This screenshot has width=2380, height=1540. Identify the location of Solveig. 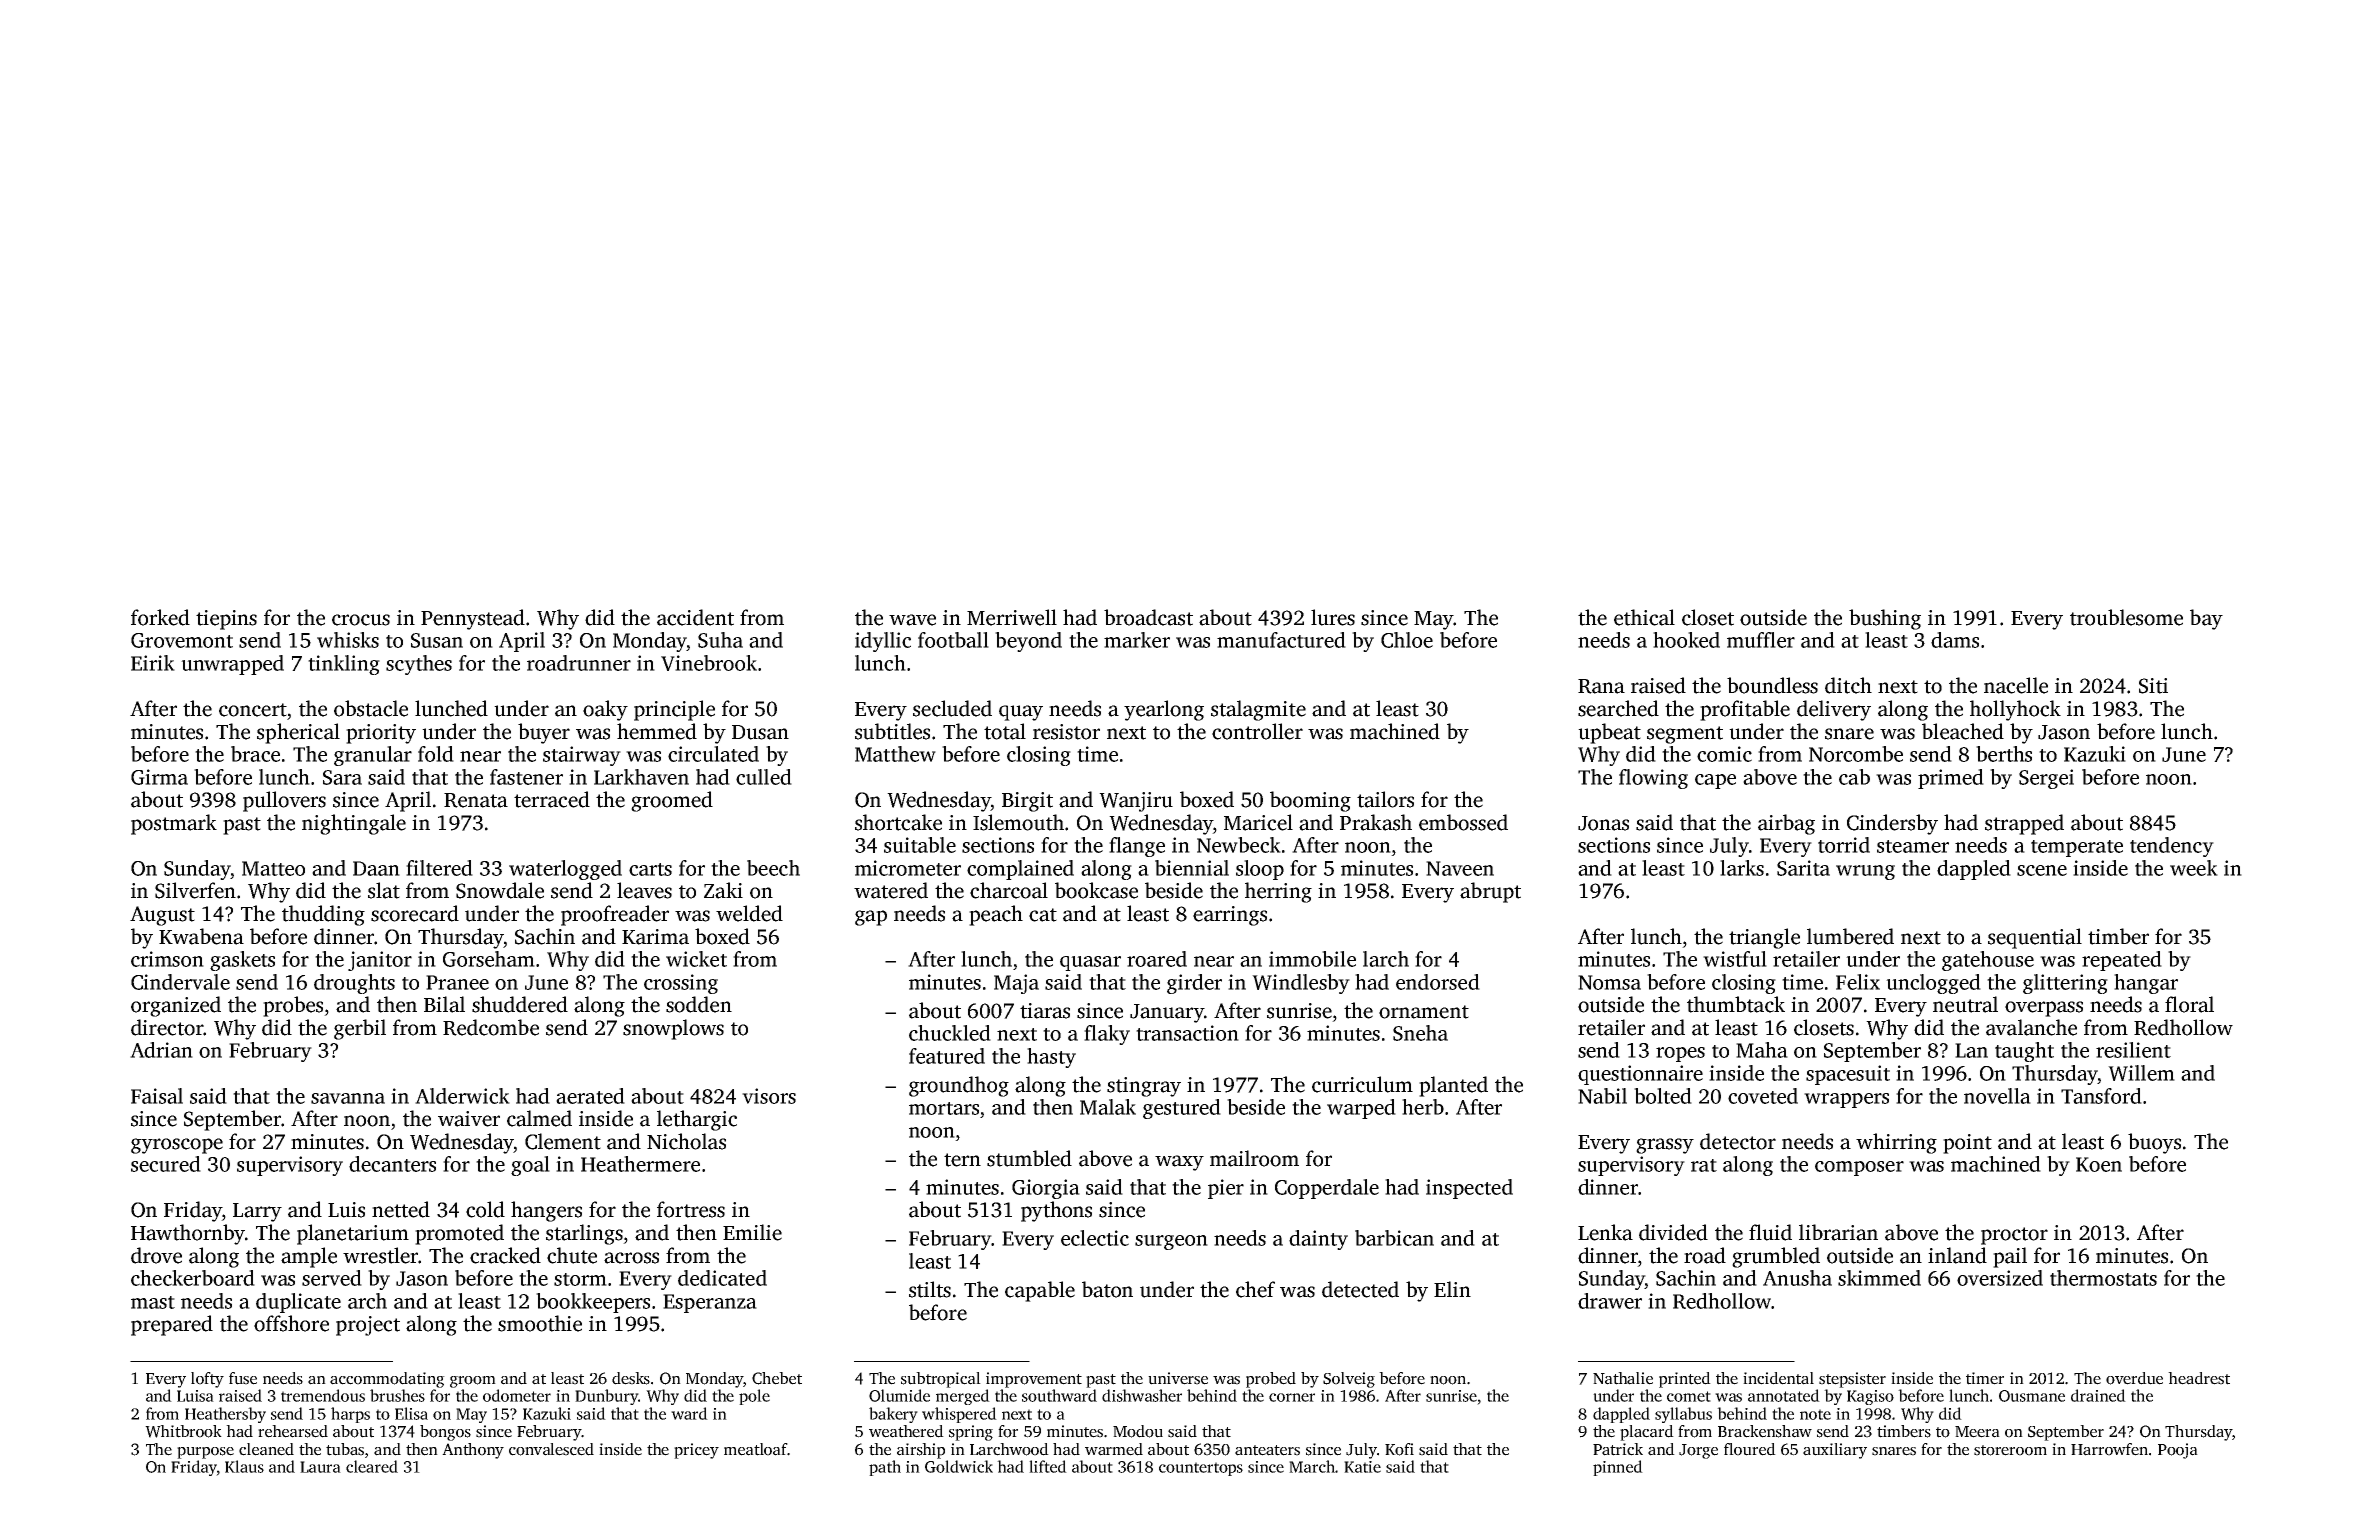
(1349, 1380).
